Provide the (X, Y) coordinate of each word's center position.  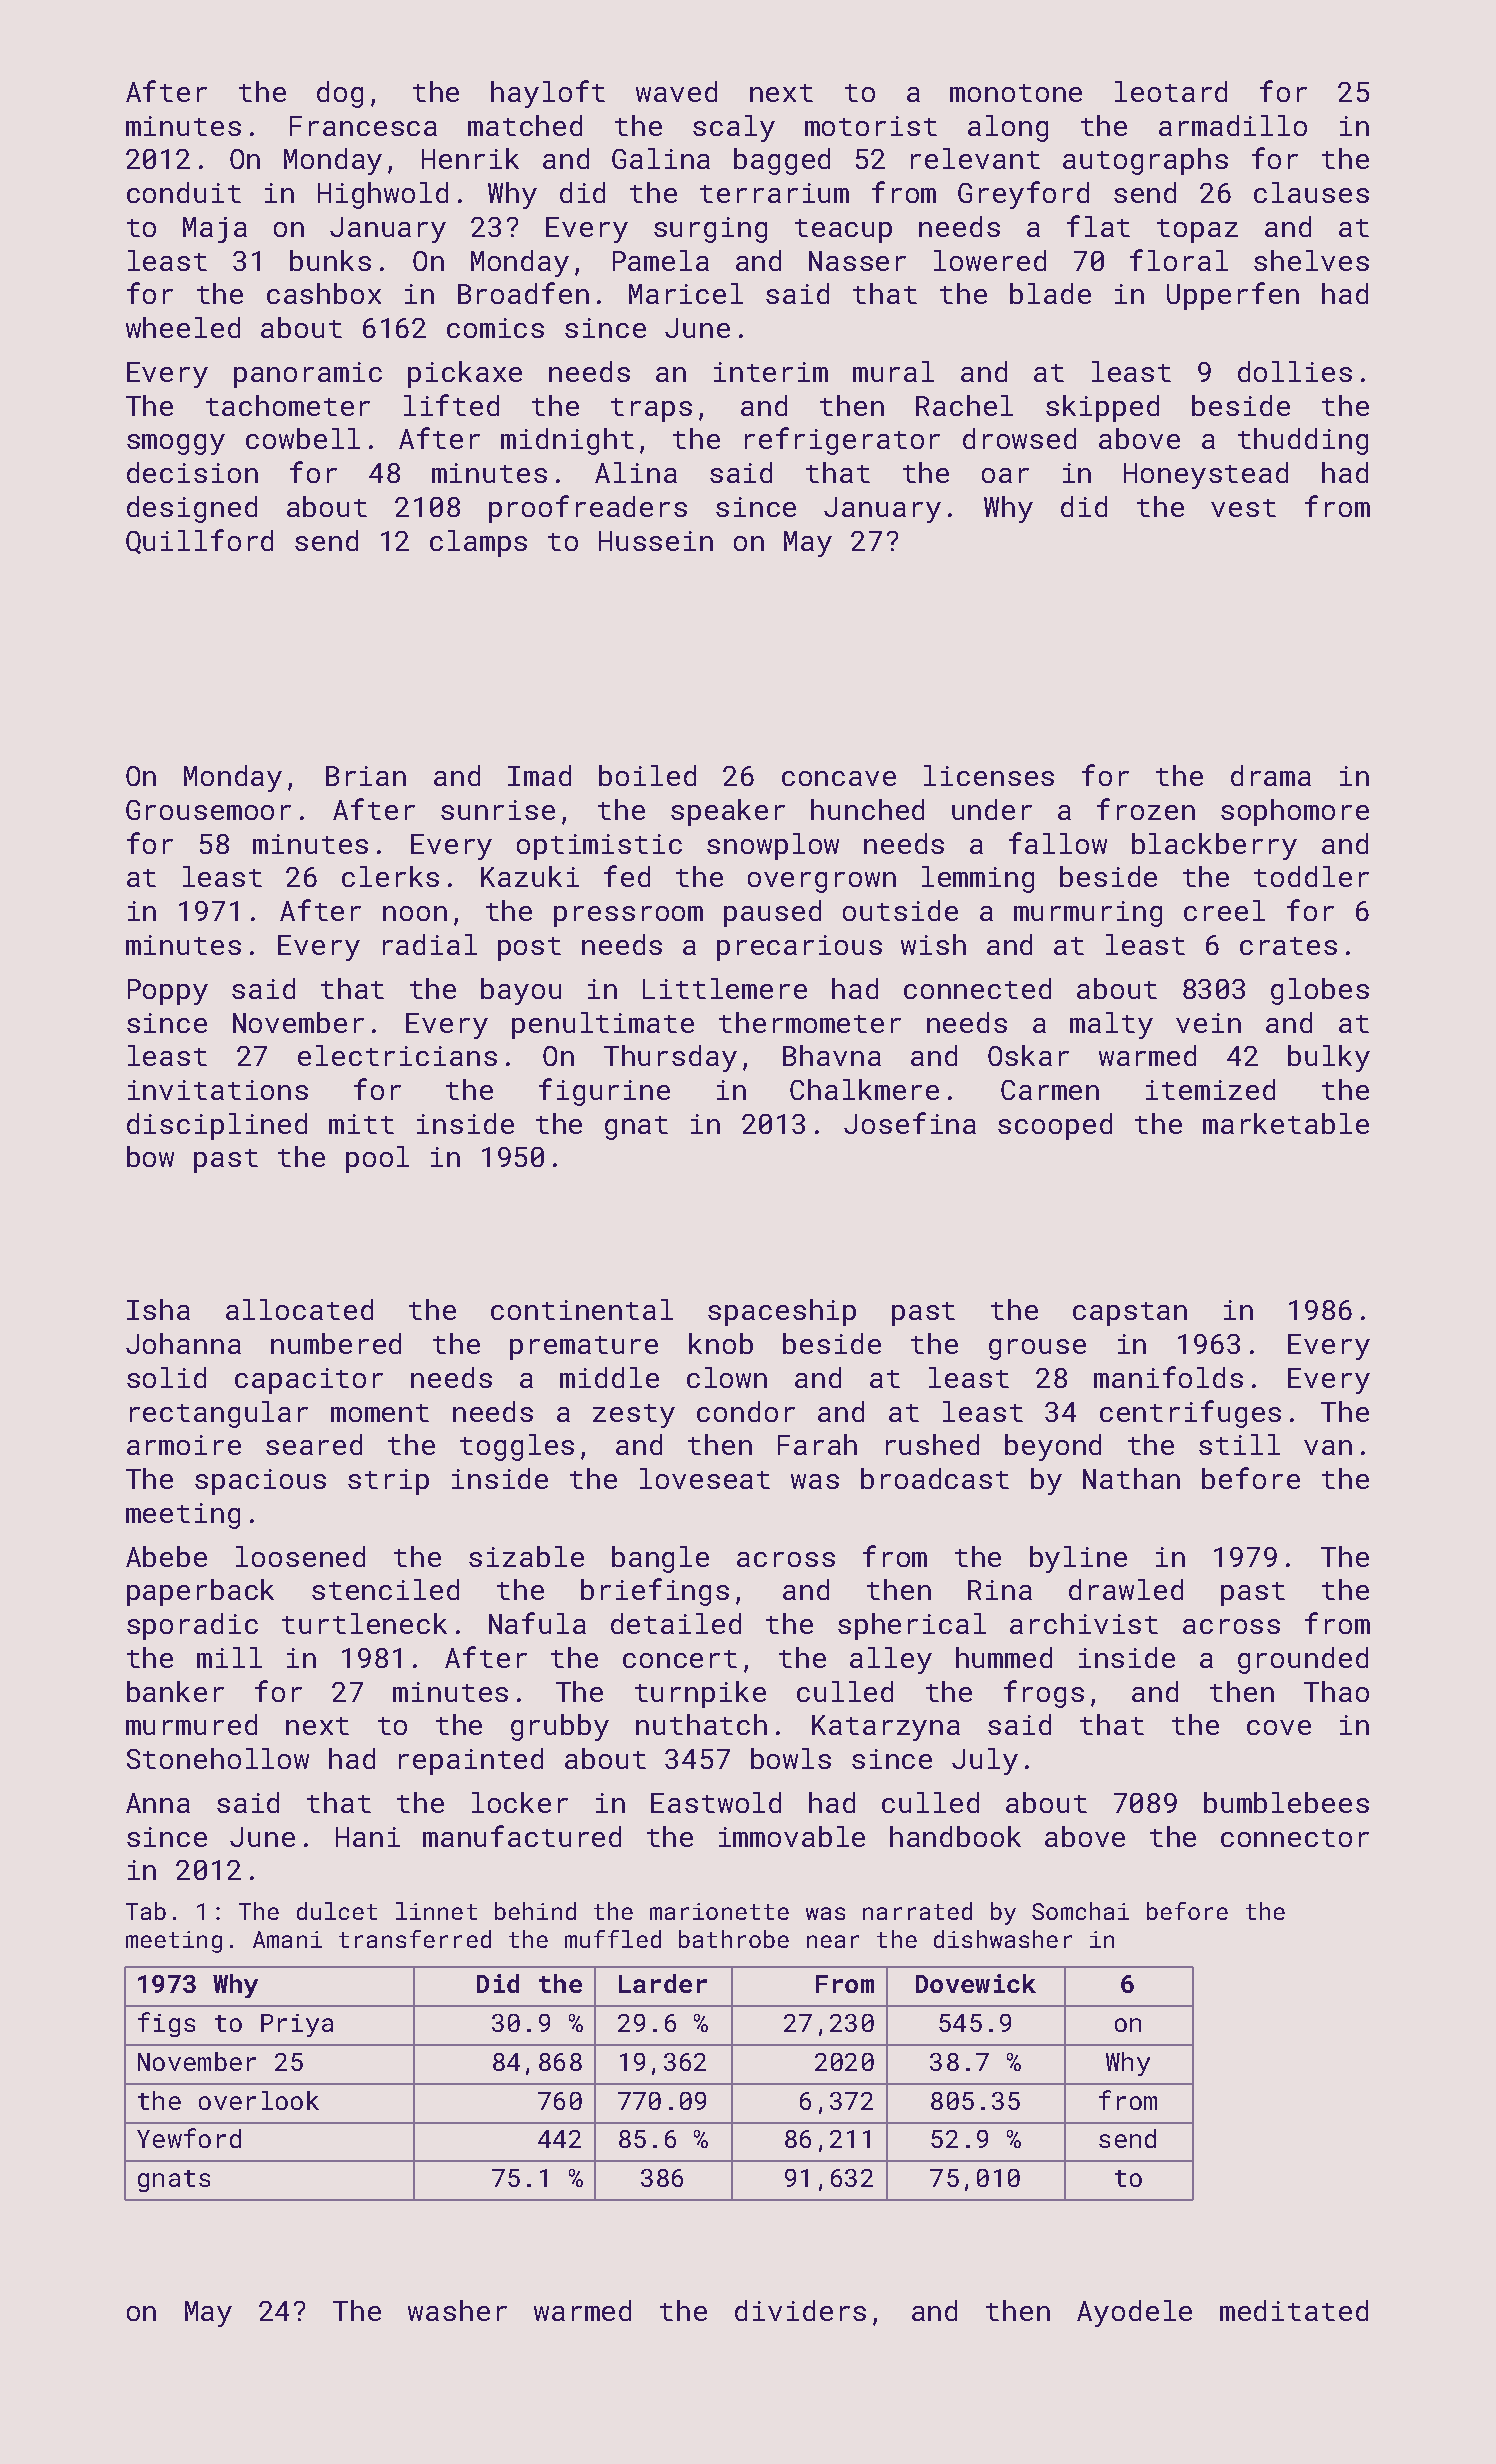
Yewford (189, 2138)
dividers (800, 2310)
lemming (978, 879)
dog (340, 94)
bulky (1329, 1058)
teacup (843, 231)
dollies (1295, 371)
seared (314, 1444)
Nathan (1131, 1478)
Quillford (199, 541)
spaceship (782, 1312)
